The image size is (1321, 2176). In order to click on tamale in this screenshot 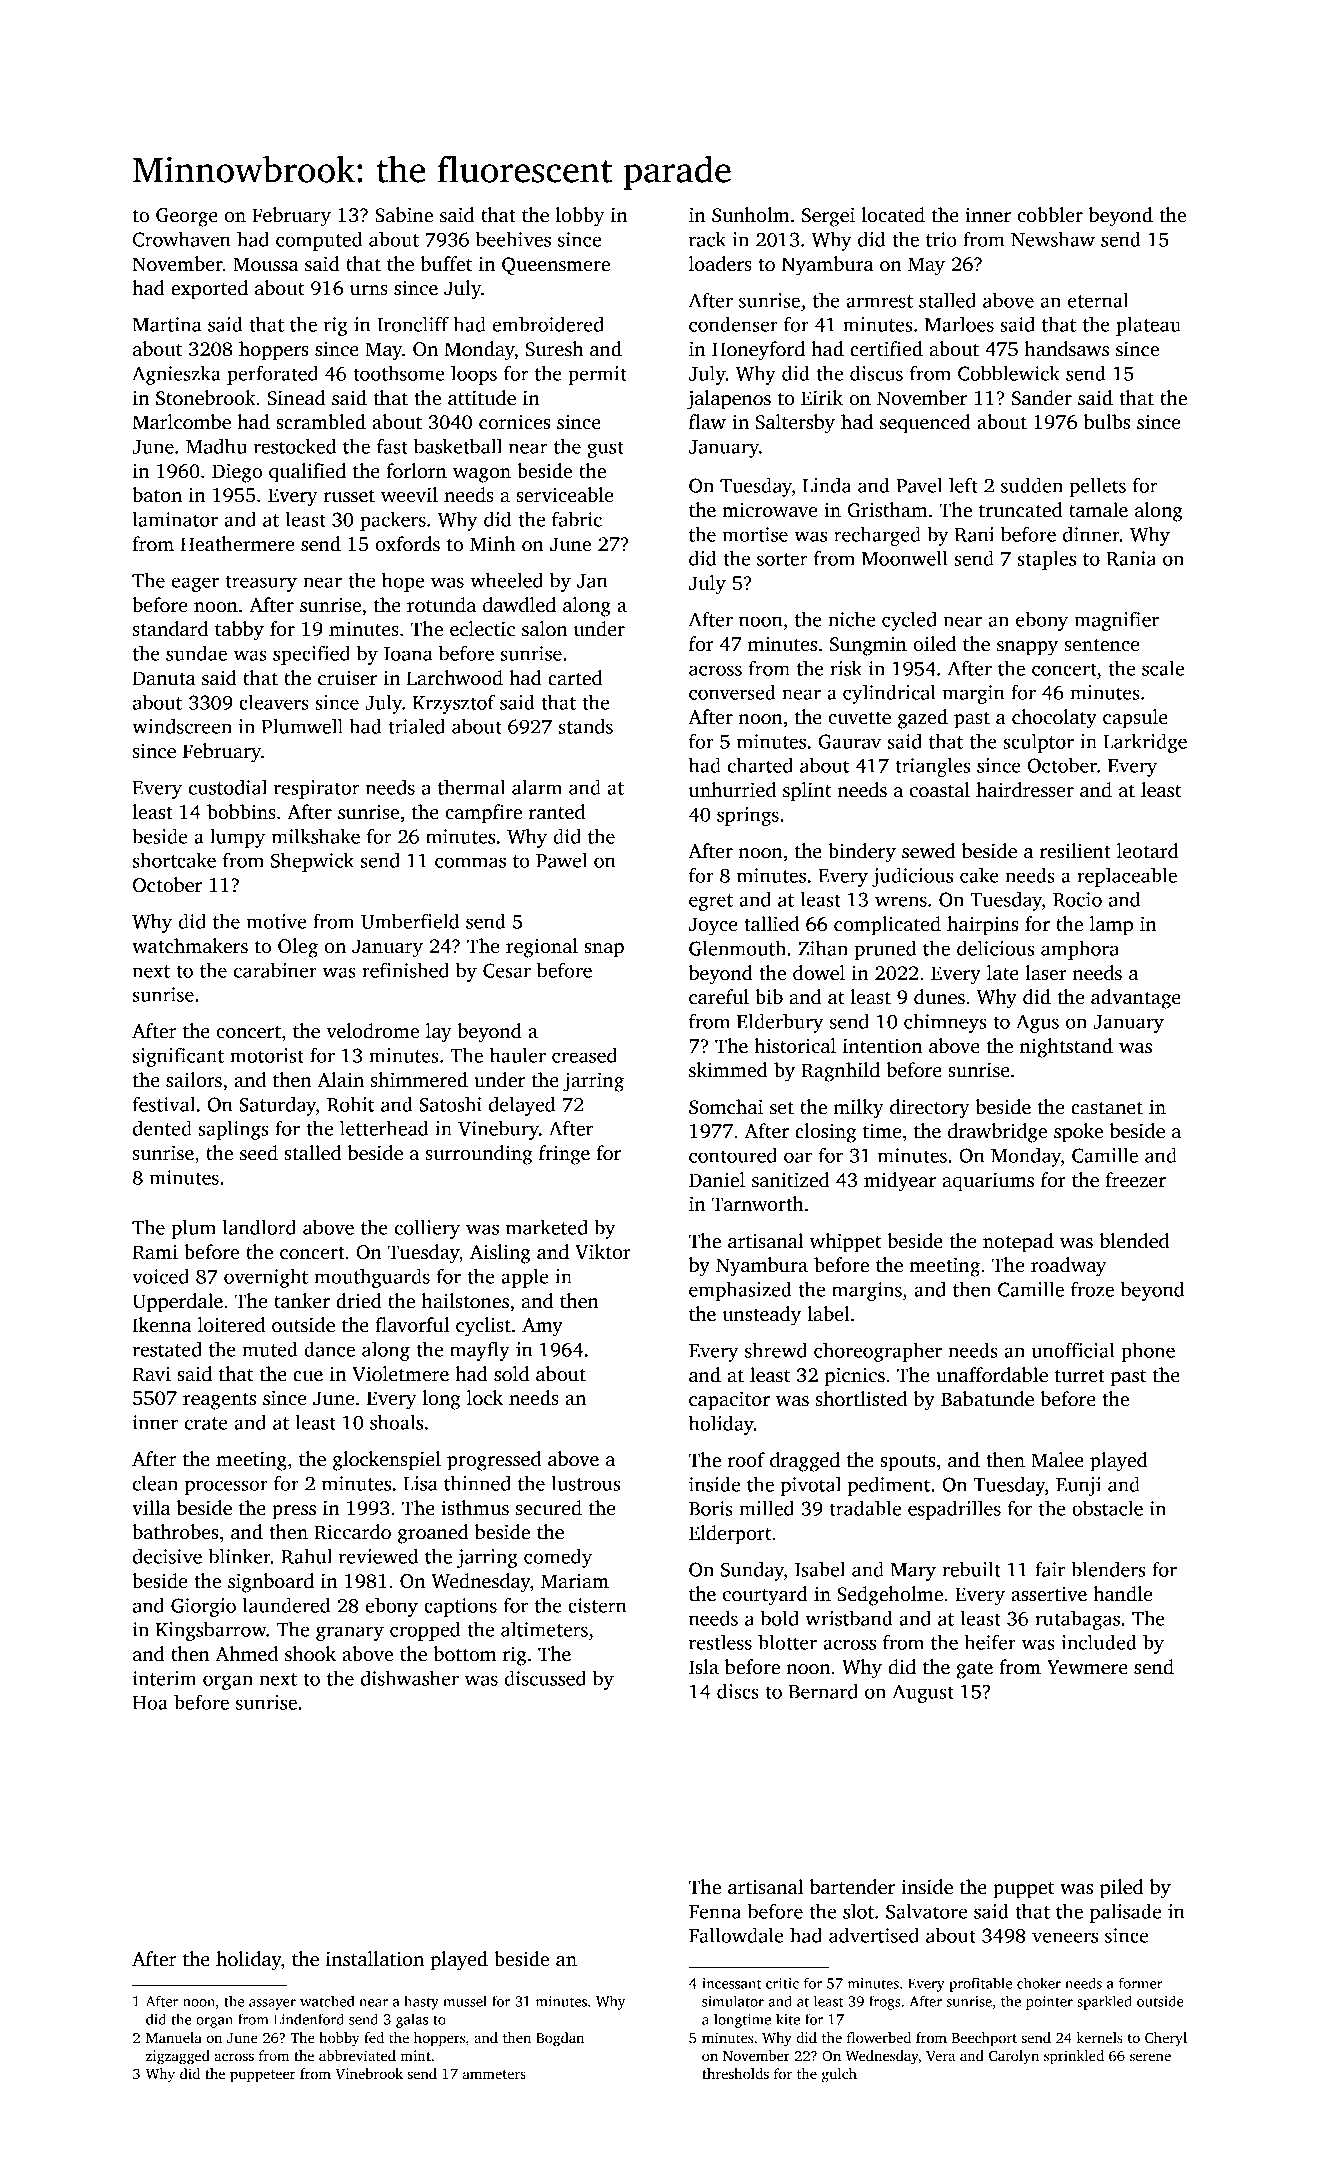, I will do `click(1098, 510)`.
